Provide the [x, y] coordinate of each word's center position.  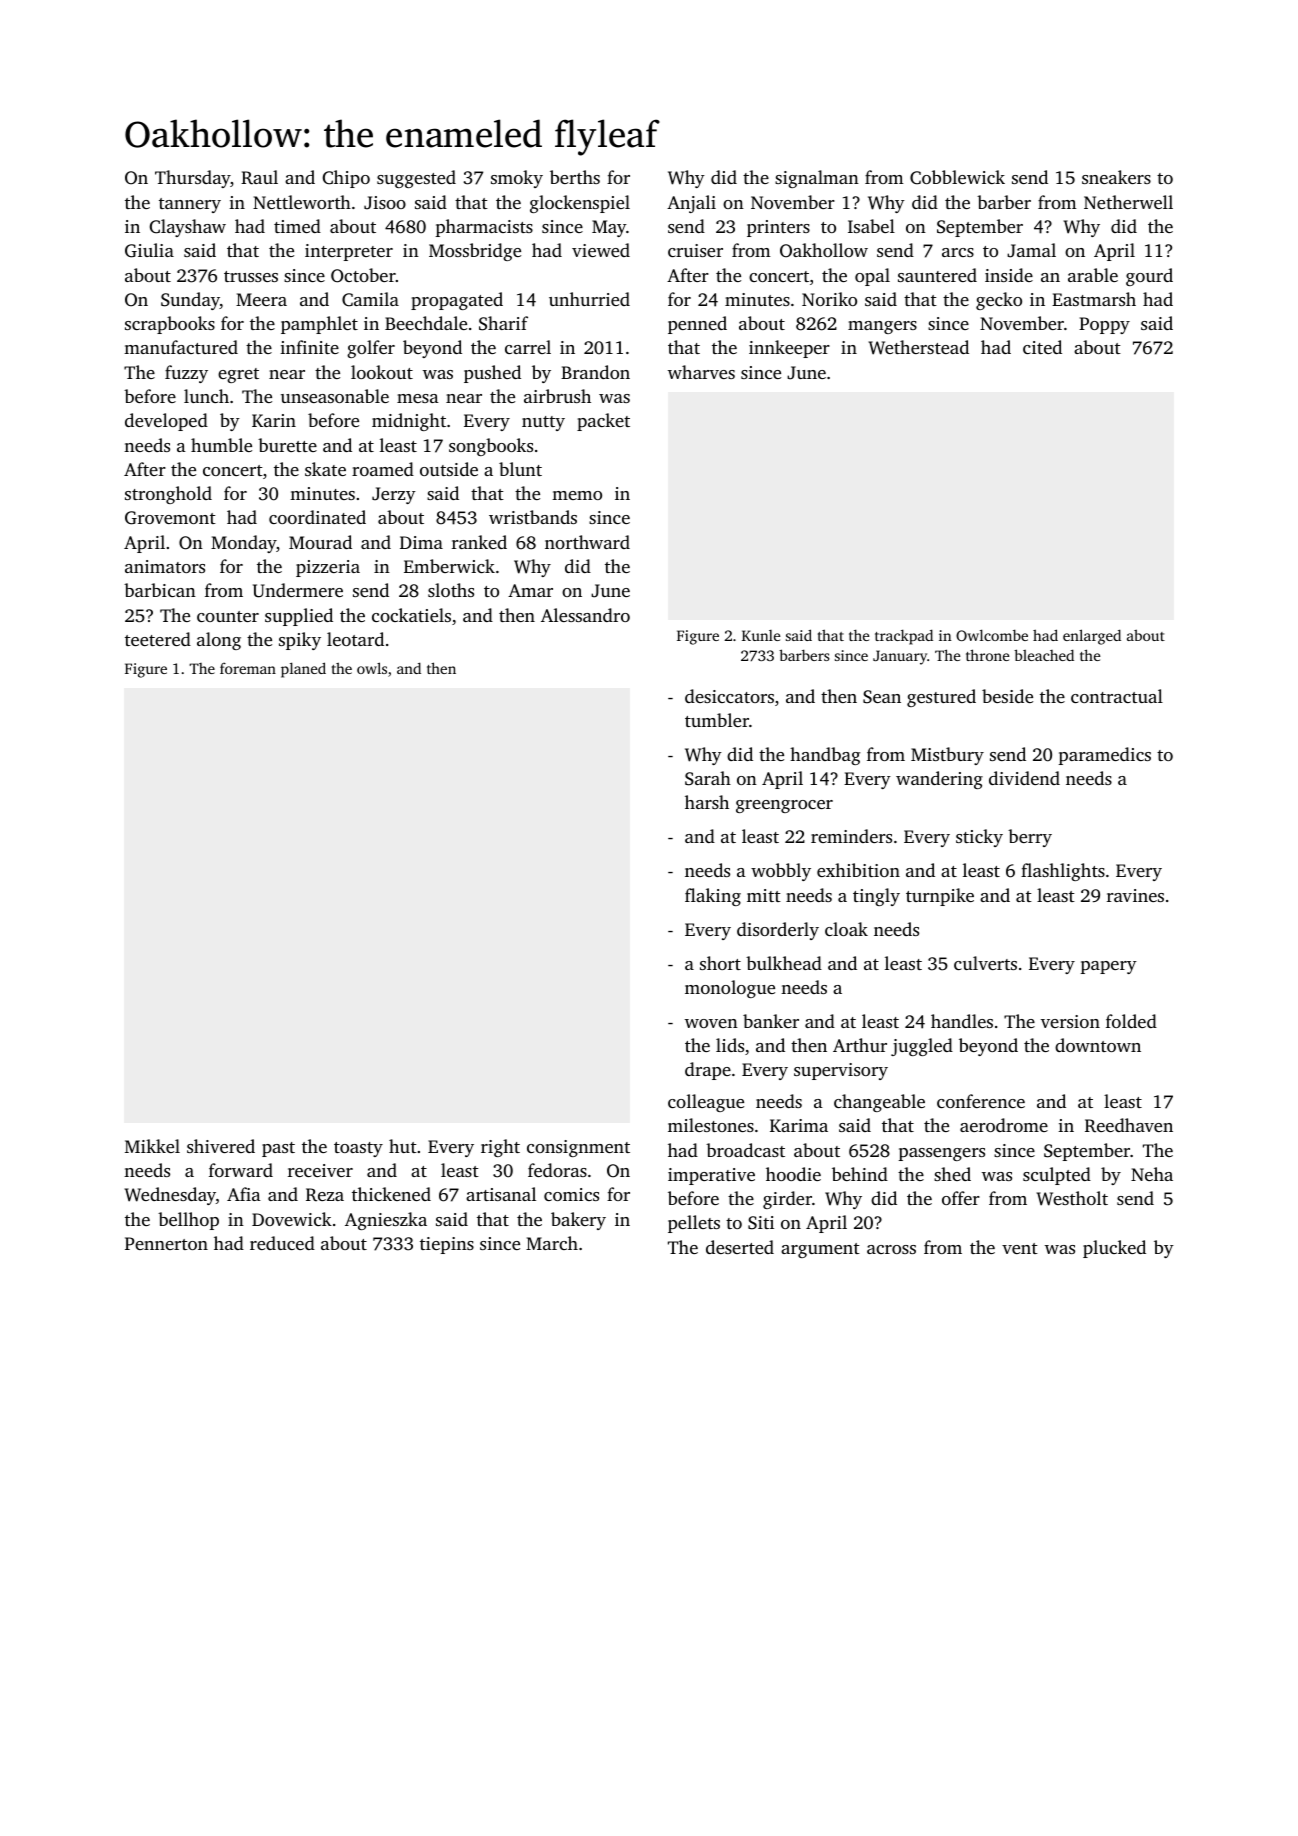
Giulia [149, 250]
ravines [1135, 895]
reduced [282, 1243]
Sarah [708, 778]
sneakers [1116, 177]
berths [575, 177]
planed [303, 670]
